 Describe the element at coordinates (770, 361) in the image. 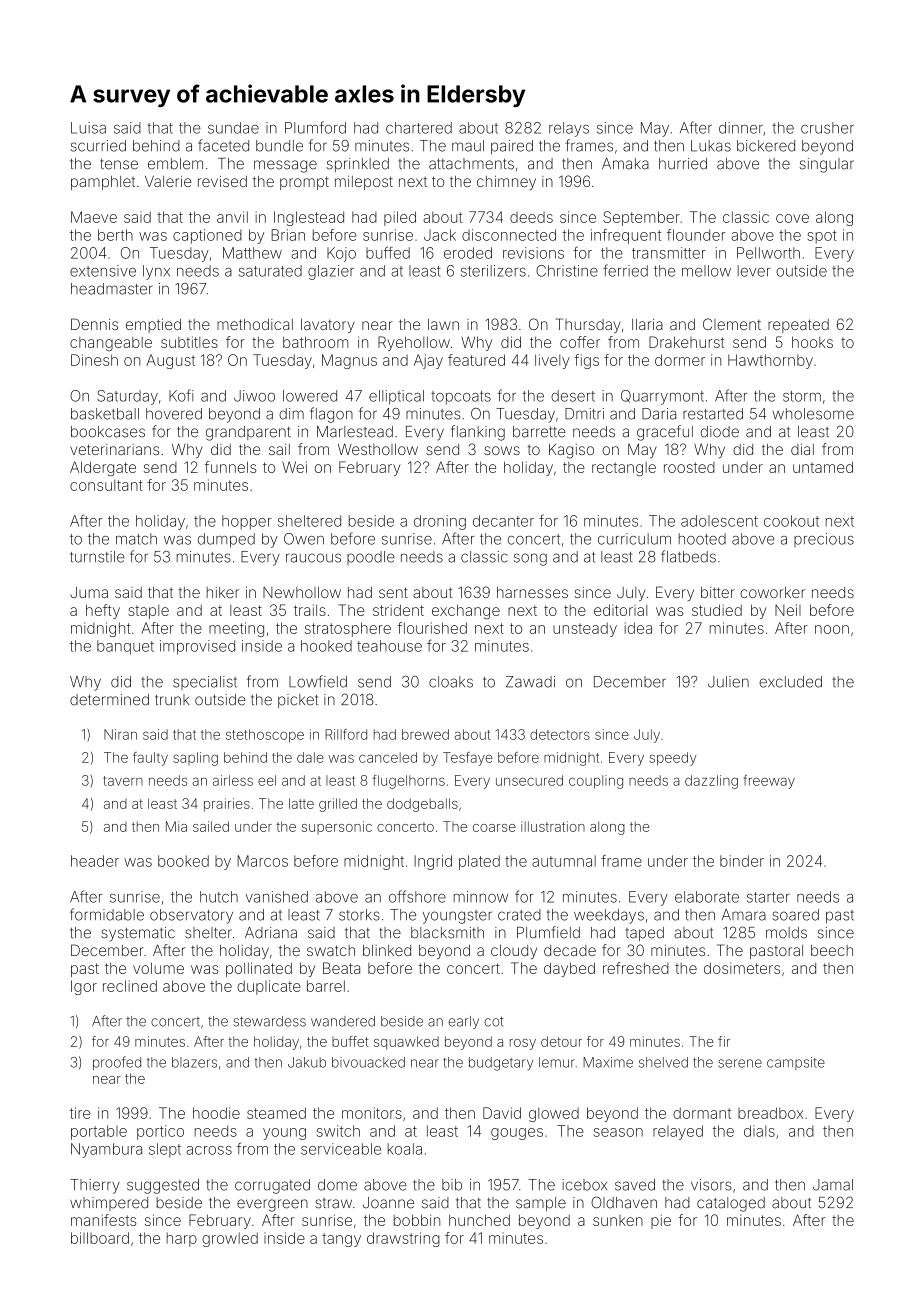

I see `Hawthornby` at that location.
